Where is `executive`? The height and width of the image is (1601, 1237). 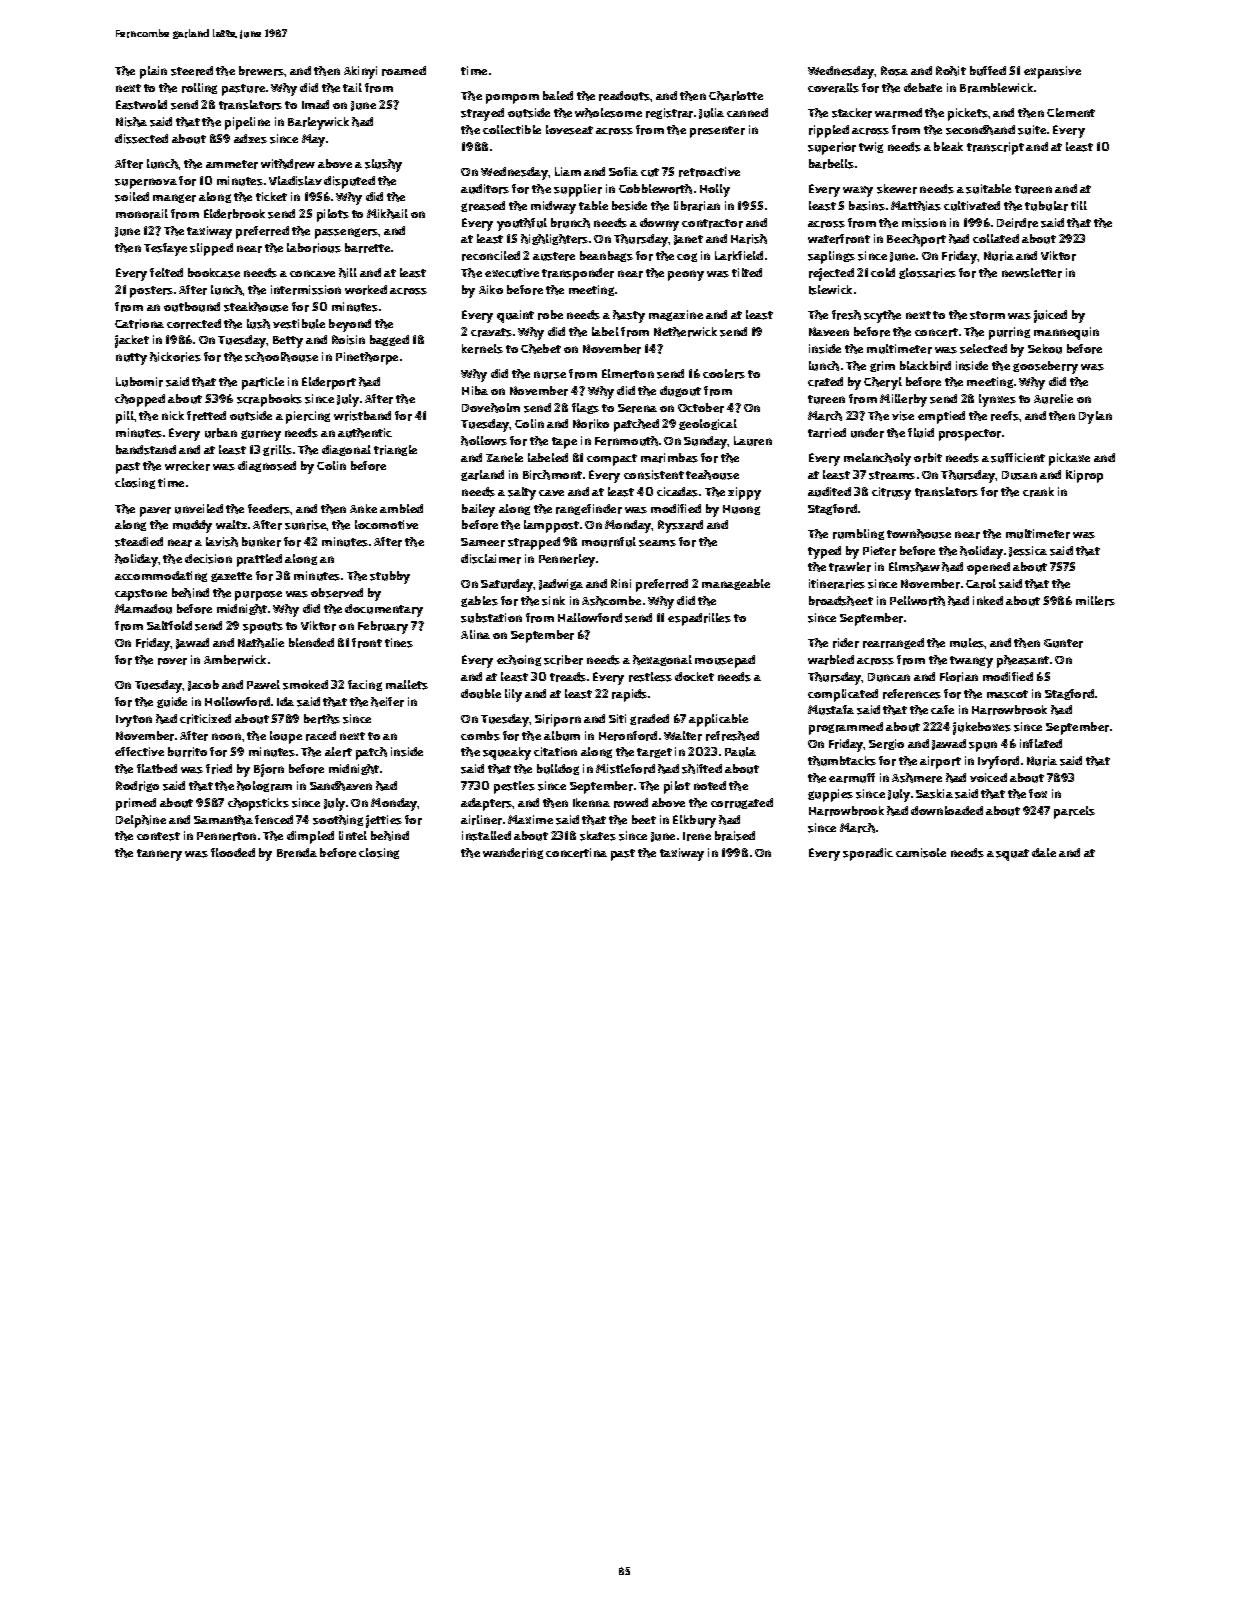 executive is located at coordinates (512, 273).
